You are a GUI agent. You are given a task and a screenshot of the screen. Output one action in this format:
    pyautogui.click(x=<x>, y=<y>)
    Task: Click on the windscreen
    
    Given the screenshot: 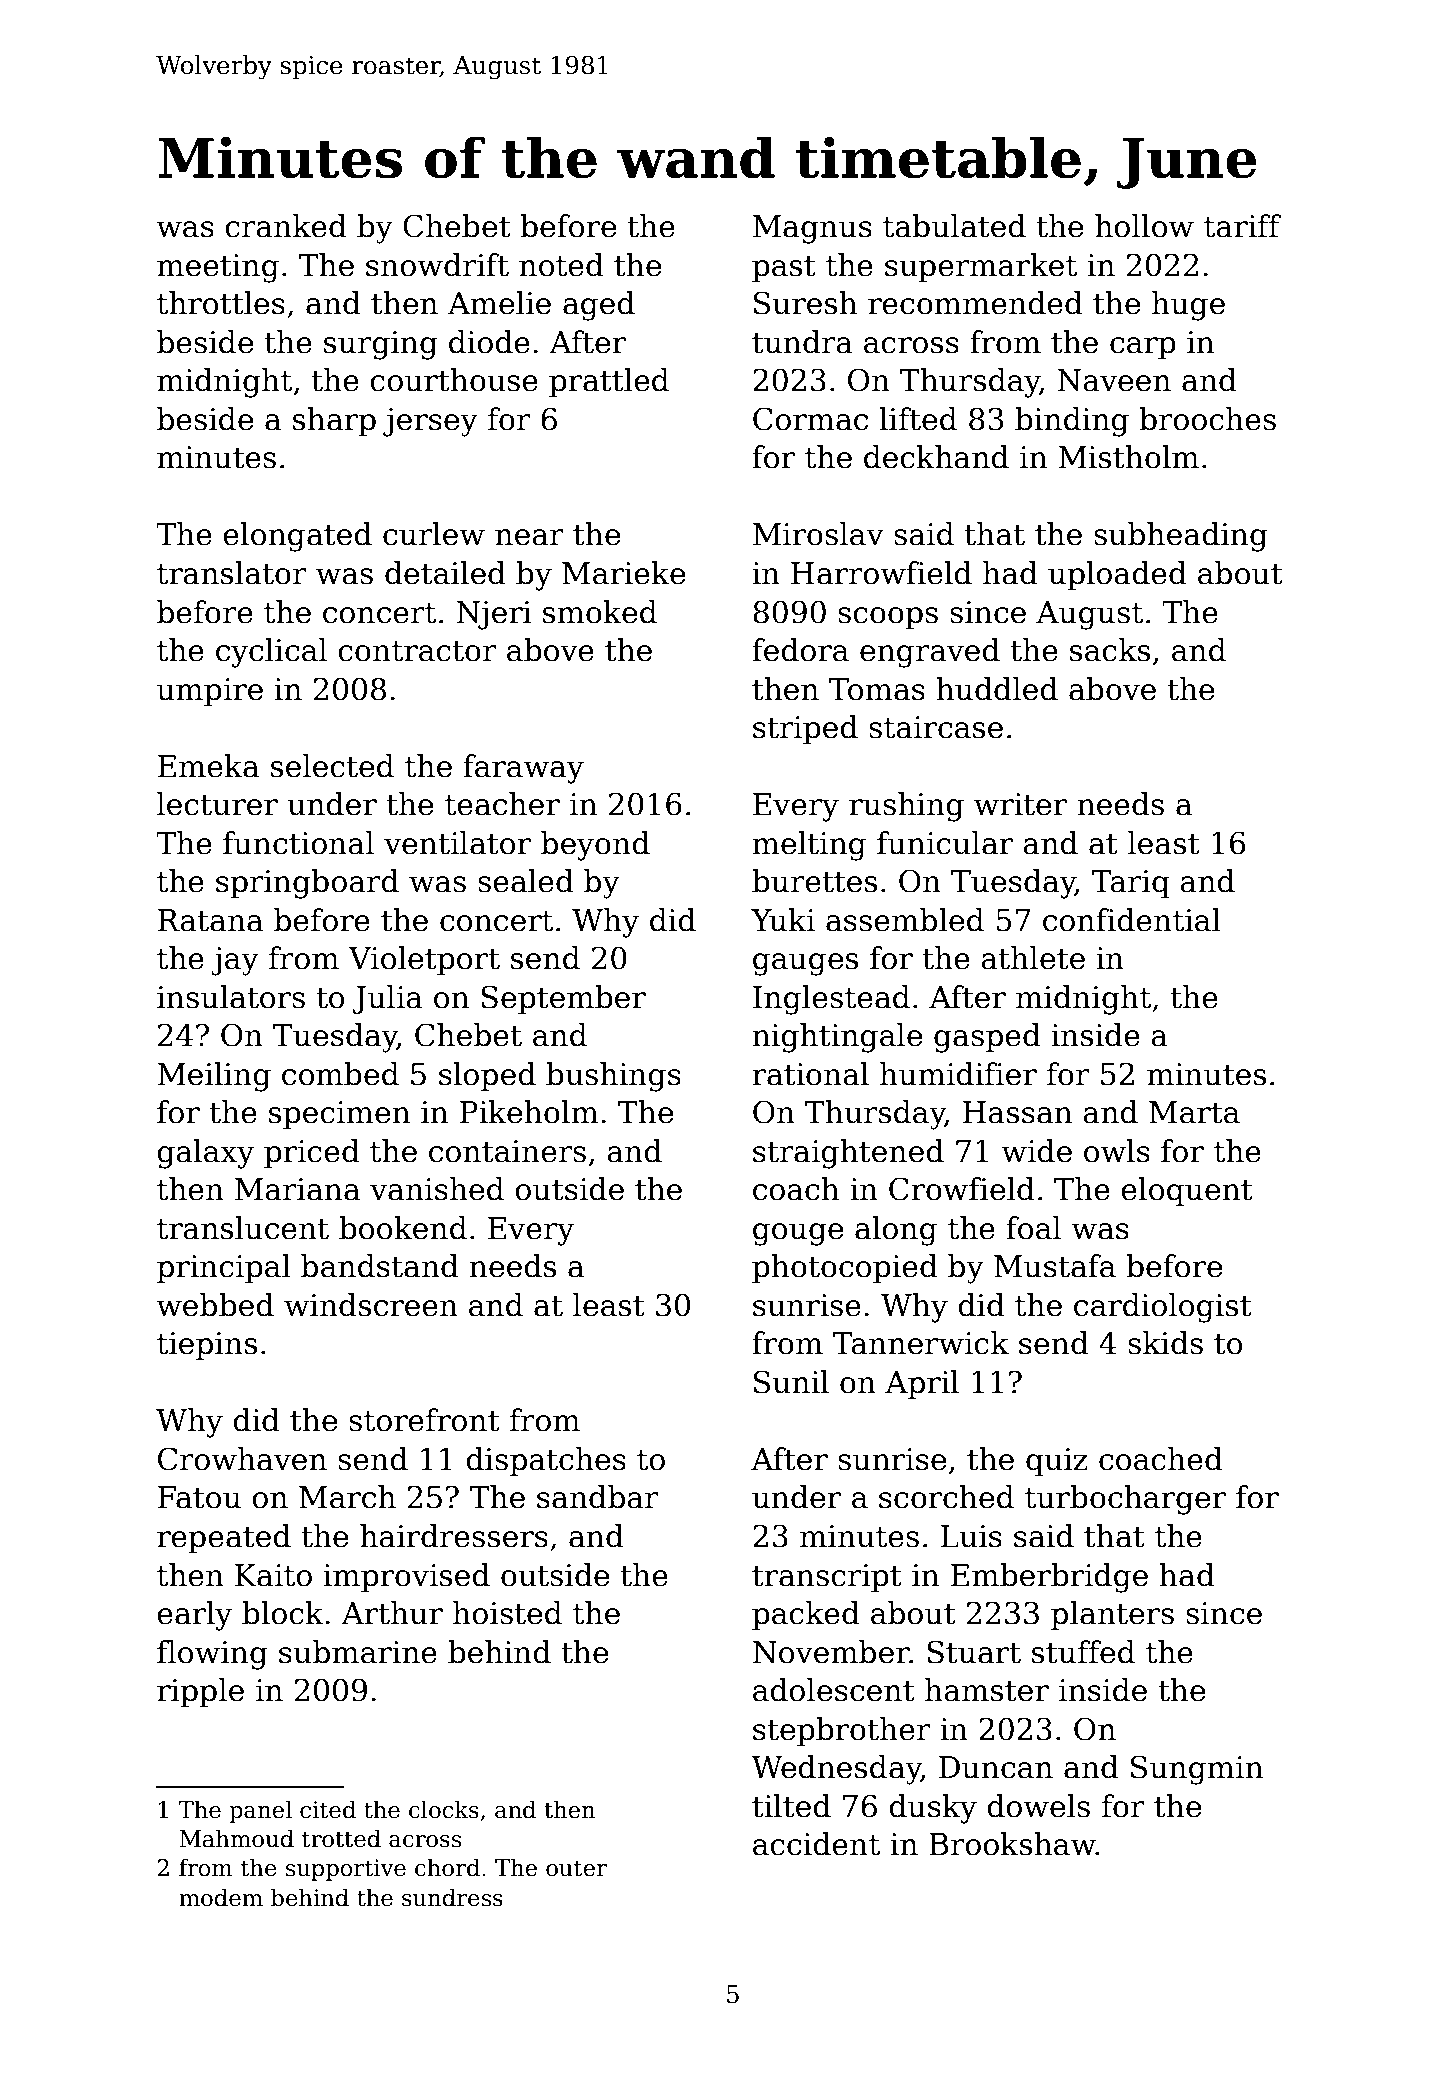 What is the action you would take?
    pyautogui.click(x=371, y=1305)
